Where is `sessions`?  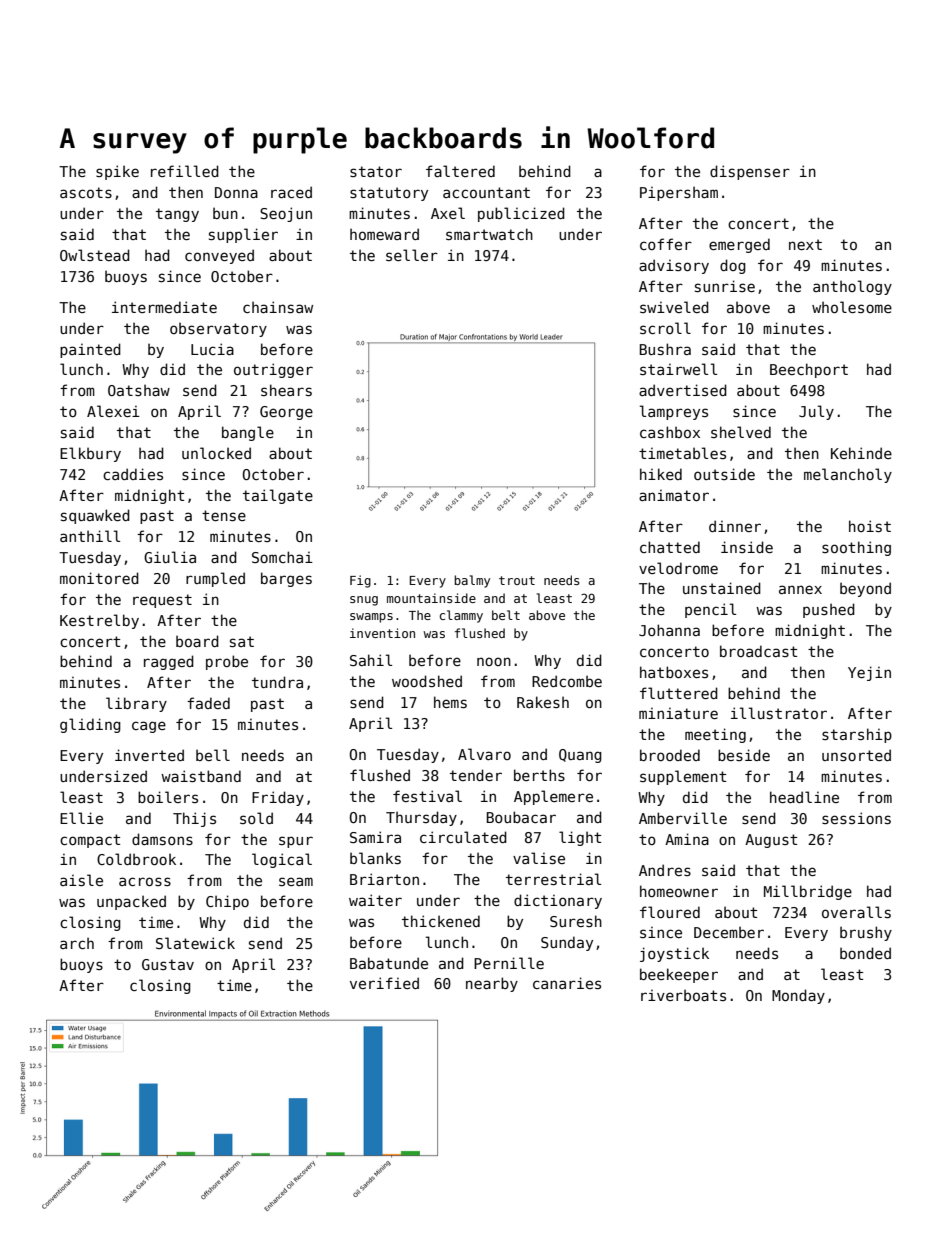 sessions is located at coordinates (856, 818).
